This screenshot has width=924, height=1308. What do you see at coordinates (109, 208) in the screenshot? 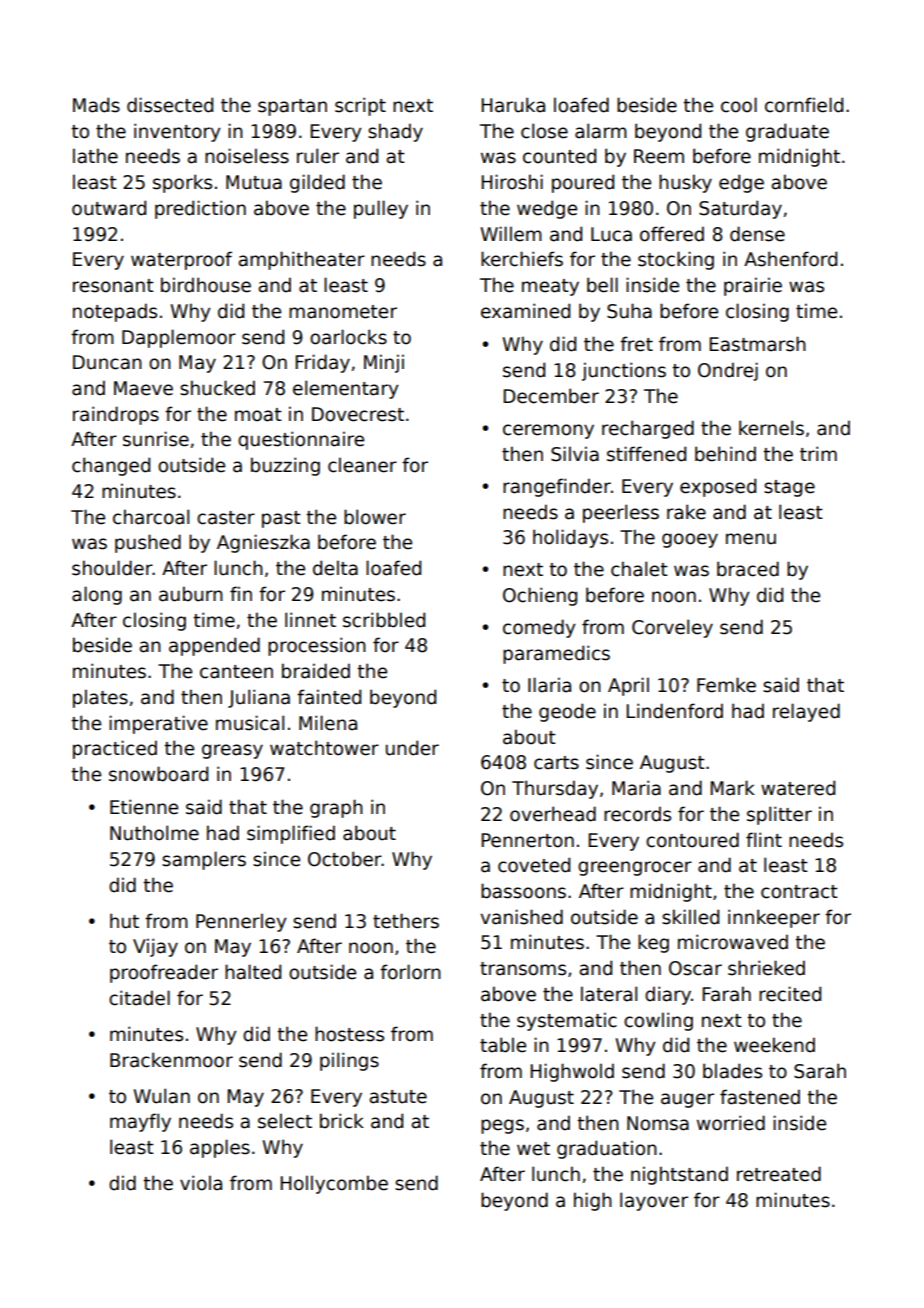
I see `outward` at bounding box center [109, 208].
